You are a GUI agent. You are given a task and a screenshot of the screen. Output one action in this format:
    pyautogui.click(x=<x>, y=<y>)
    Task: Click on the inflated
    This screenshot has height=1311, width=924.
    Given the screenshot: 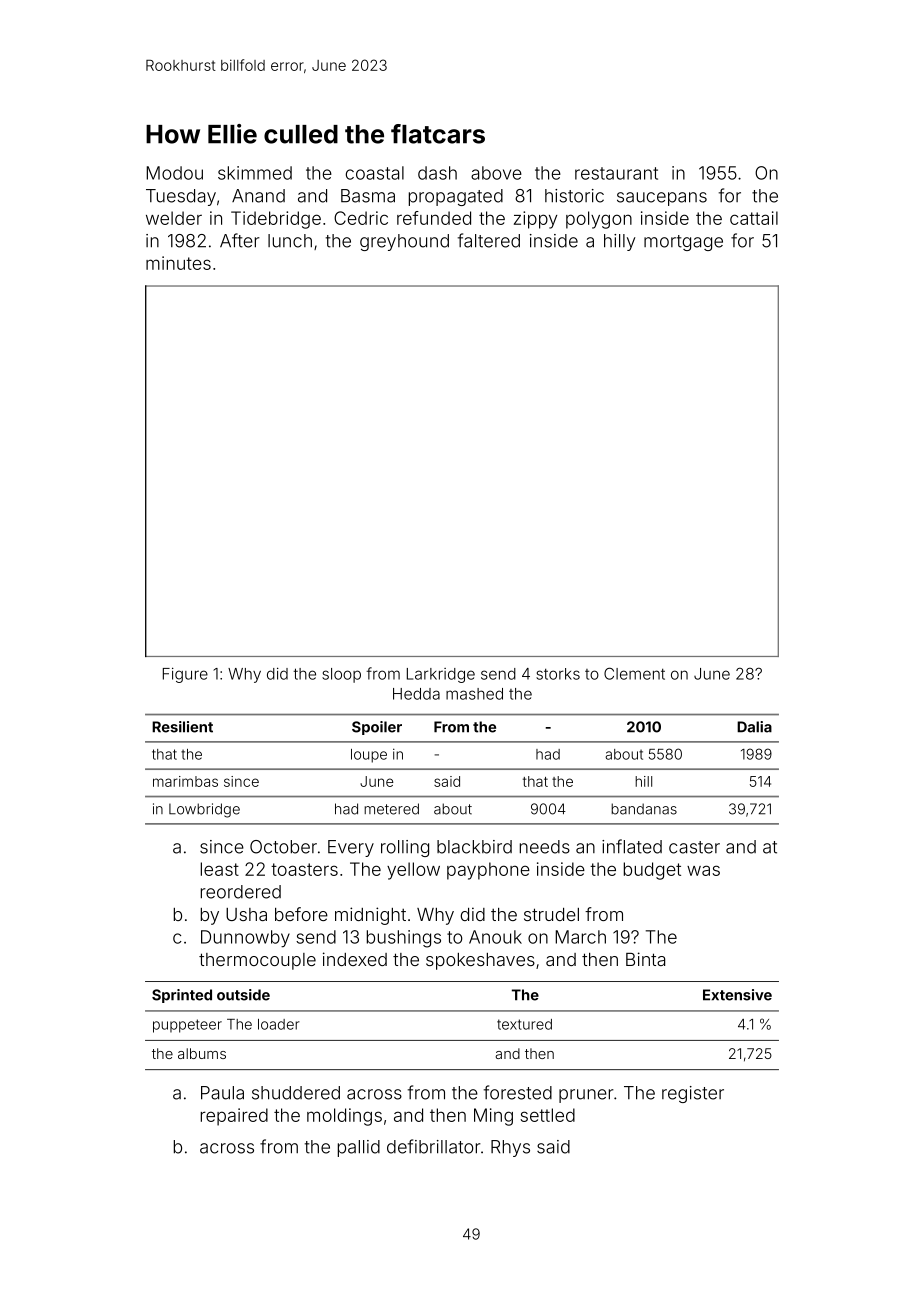 What is the action you would take?
    pyautogui.click(x=632, y=846)
